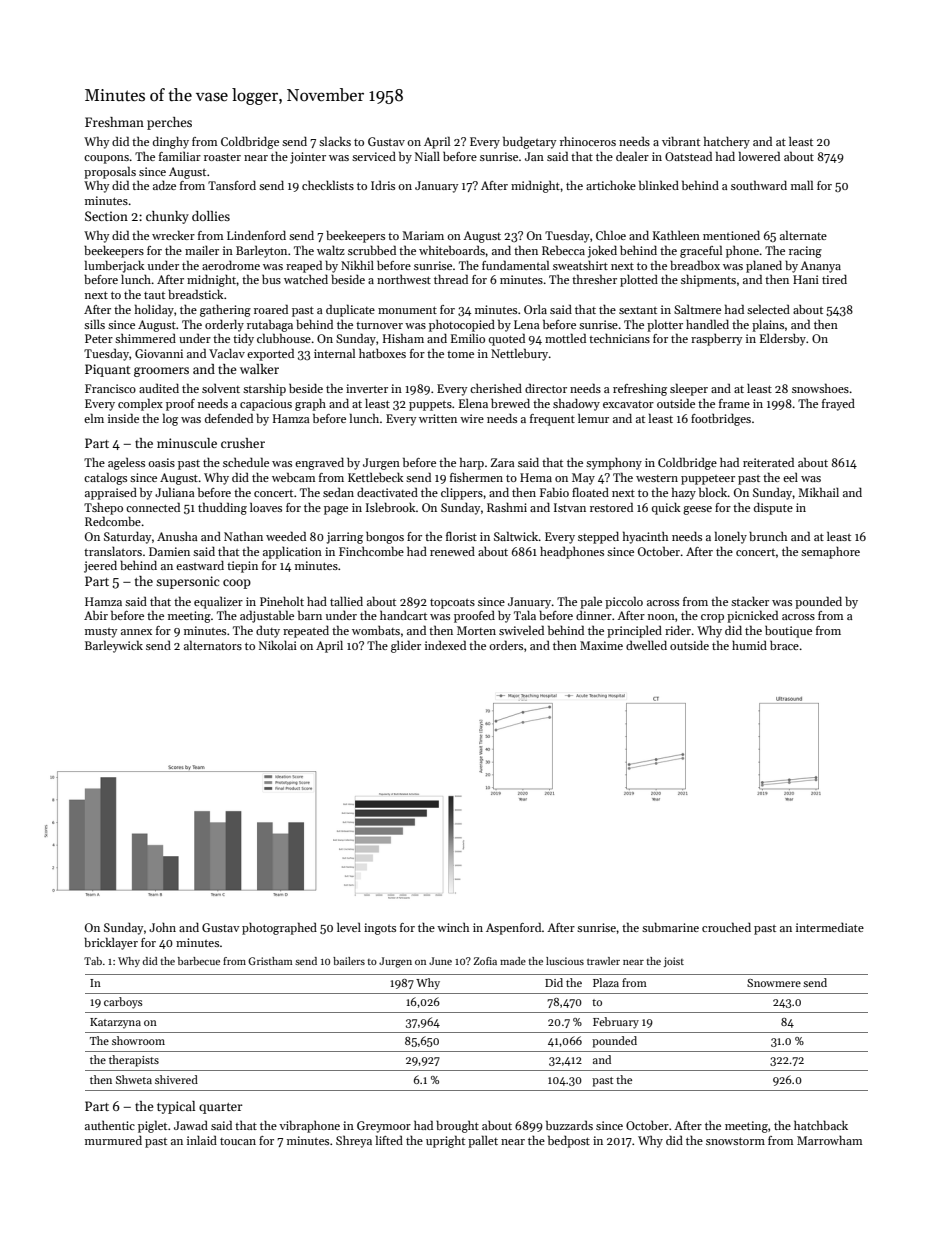 The height and width of the screenshot is (1233, 952). I want to click on mall, so click(802, 185).
